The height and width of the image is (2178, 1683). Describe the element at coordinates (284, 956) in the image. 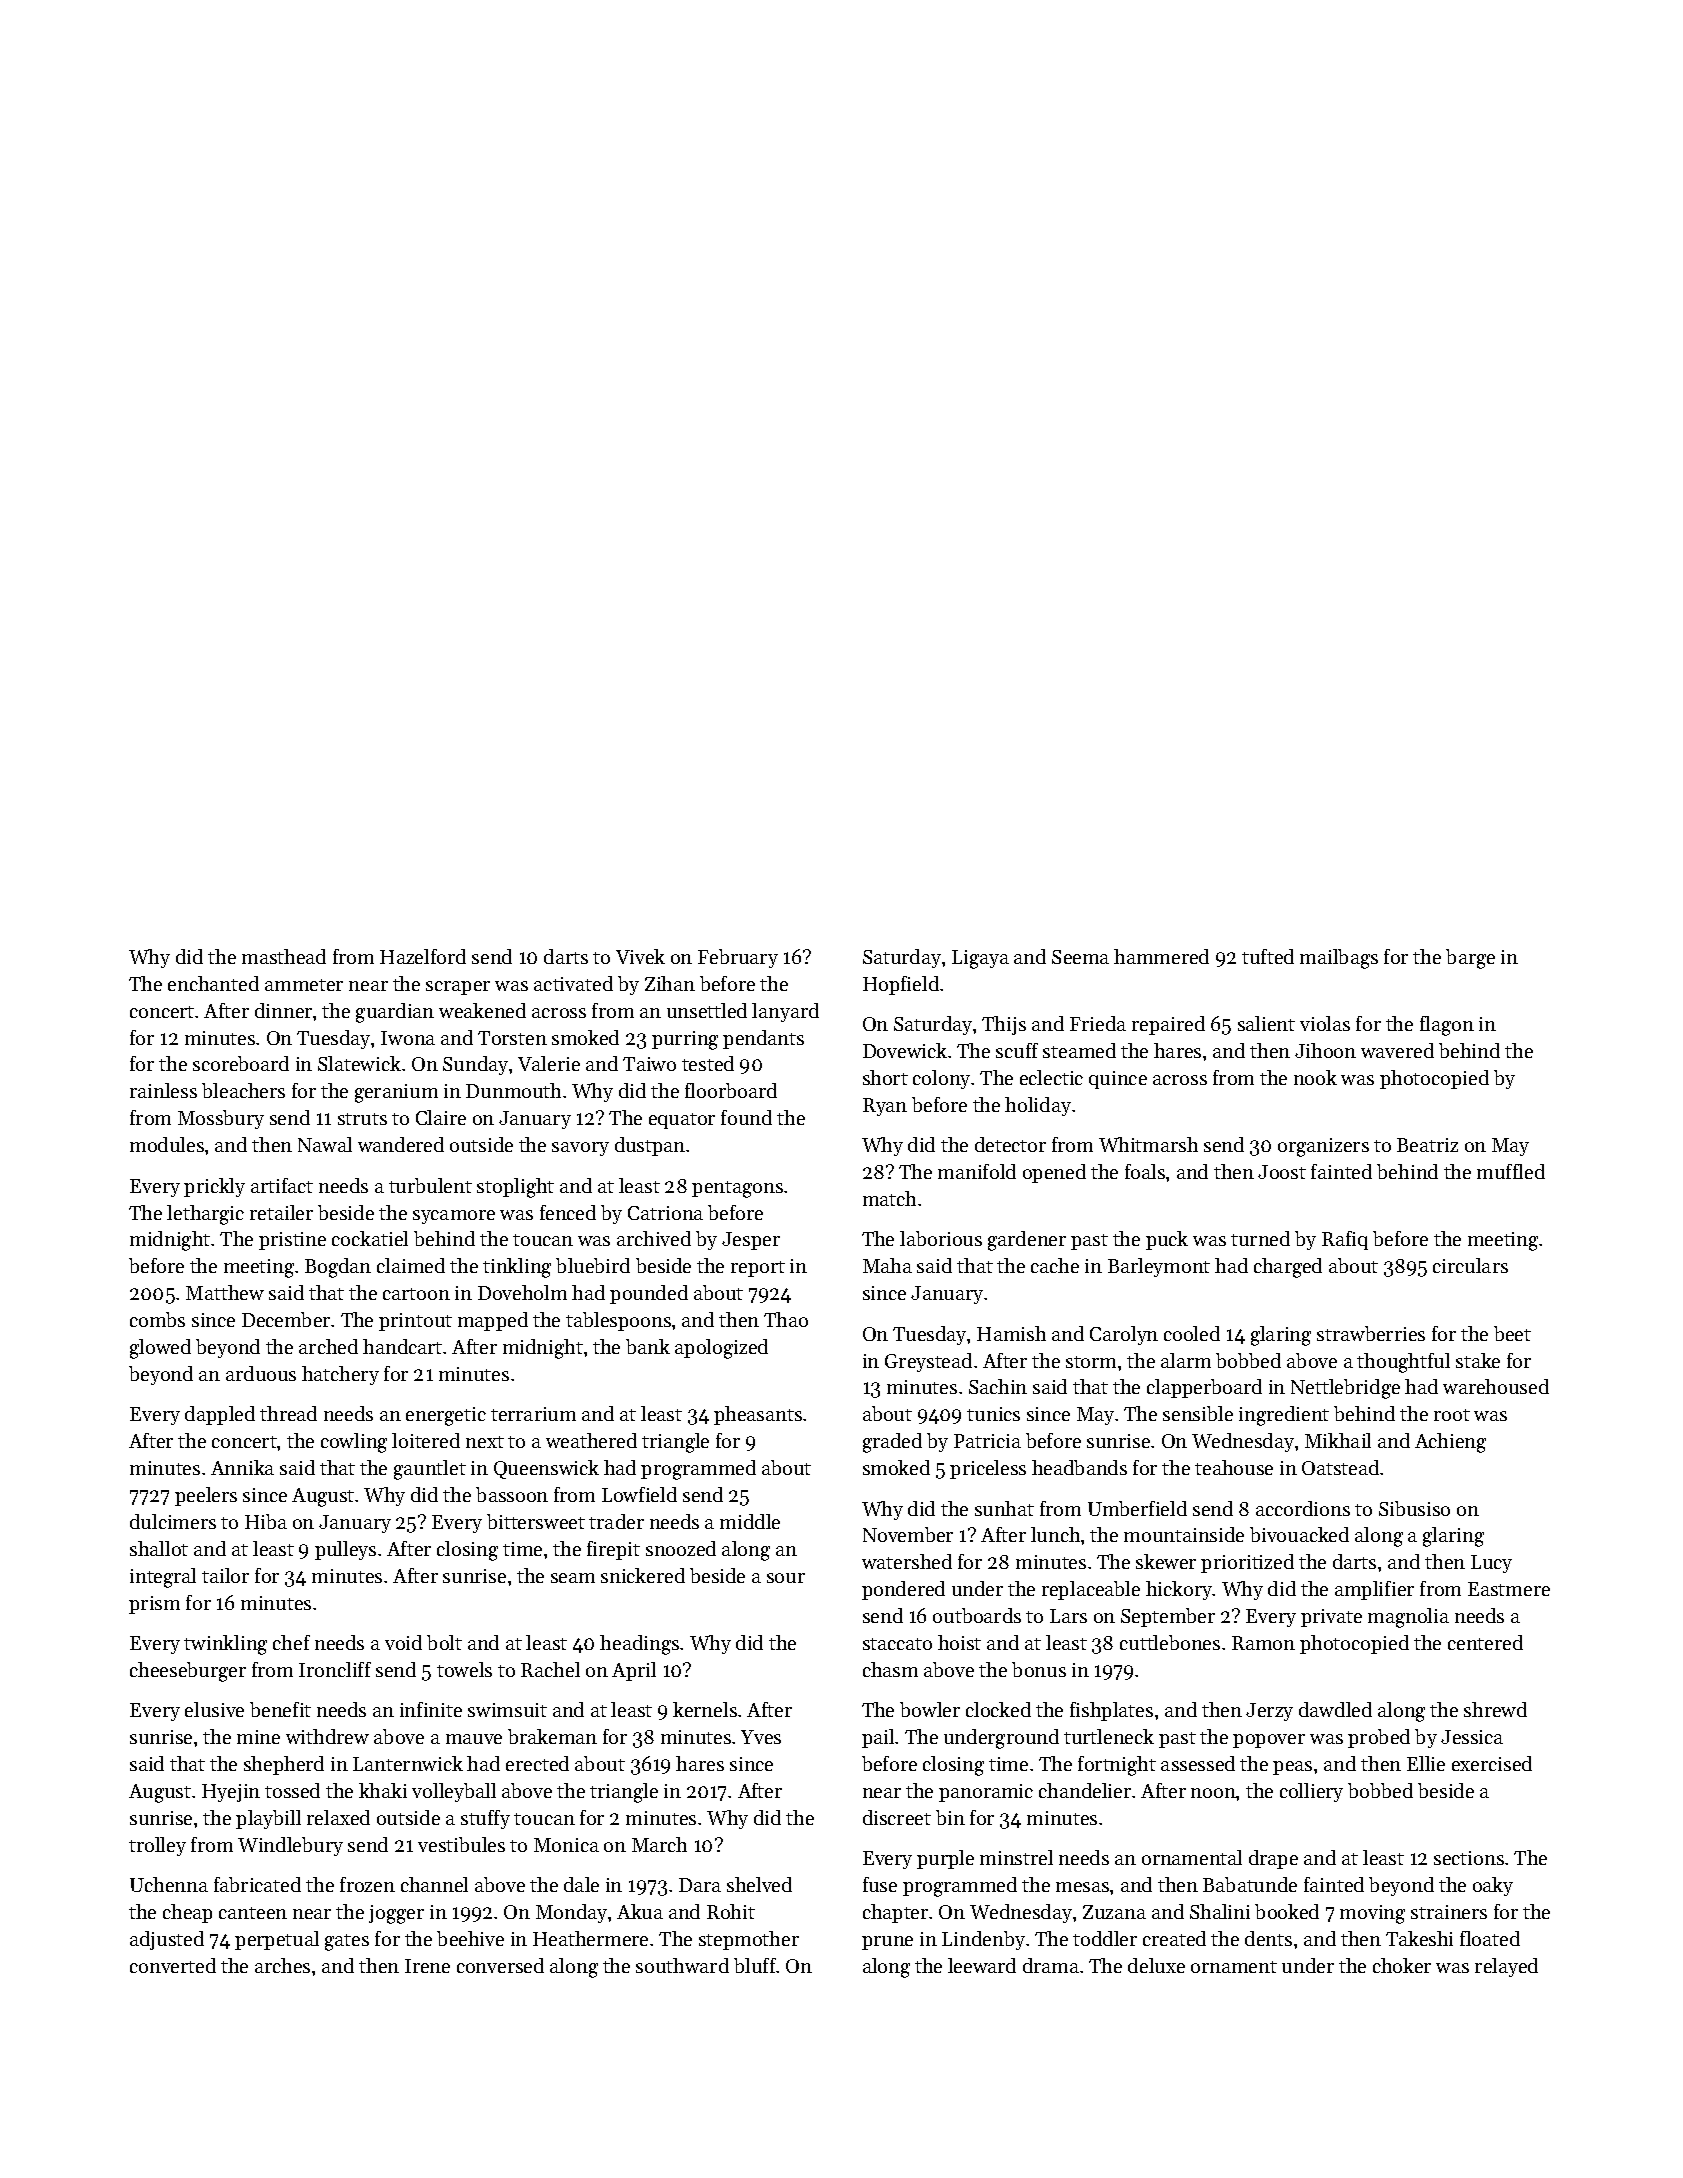

I see `masthead` at that location.
